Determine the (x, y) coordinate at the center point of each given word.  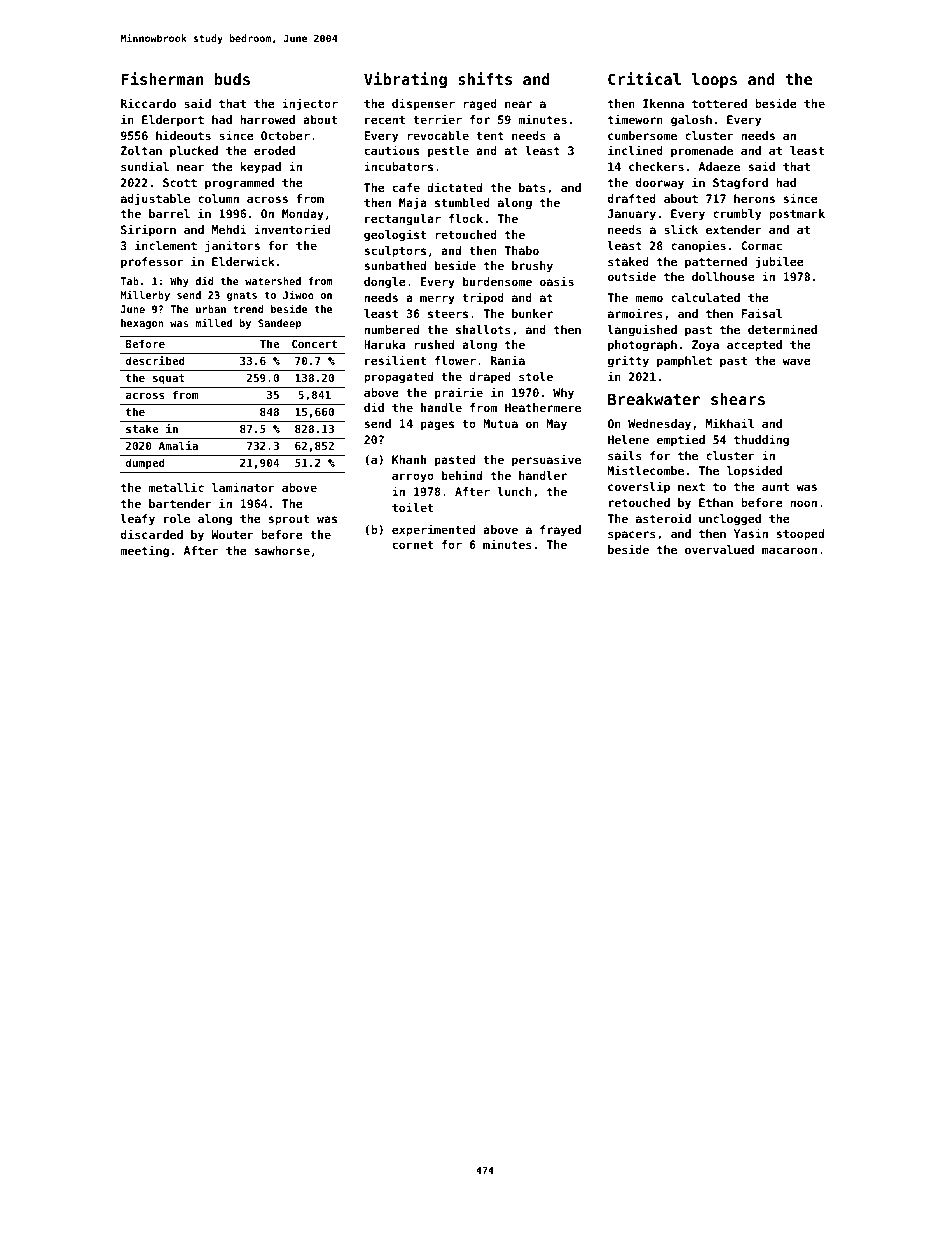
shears (738, 399)
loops (714, 80)
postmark (797, 215)
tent (490, 136)
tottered (719, 103)
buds (232, 79)
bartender (180, 503)
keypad (260, 168)
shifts (485, 78)
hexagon (142, 324)
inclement (166, 245)
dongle (385, 283)
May (556, 425)
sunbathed (395, 265)
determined (782, 329)
